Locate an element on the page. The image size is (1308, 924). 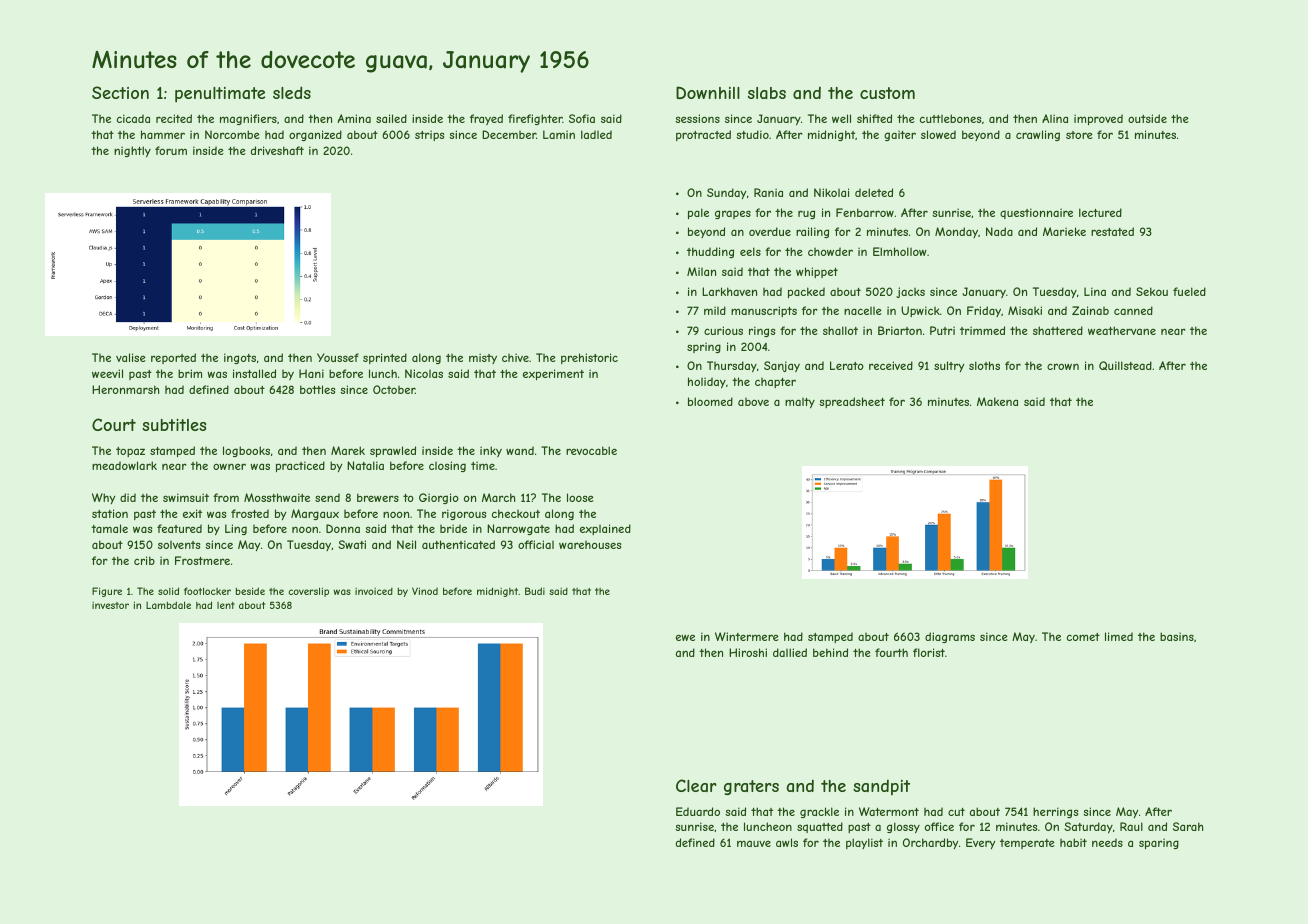
sparing is located at coordinates (1159, 843).
